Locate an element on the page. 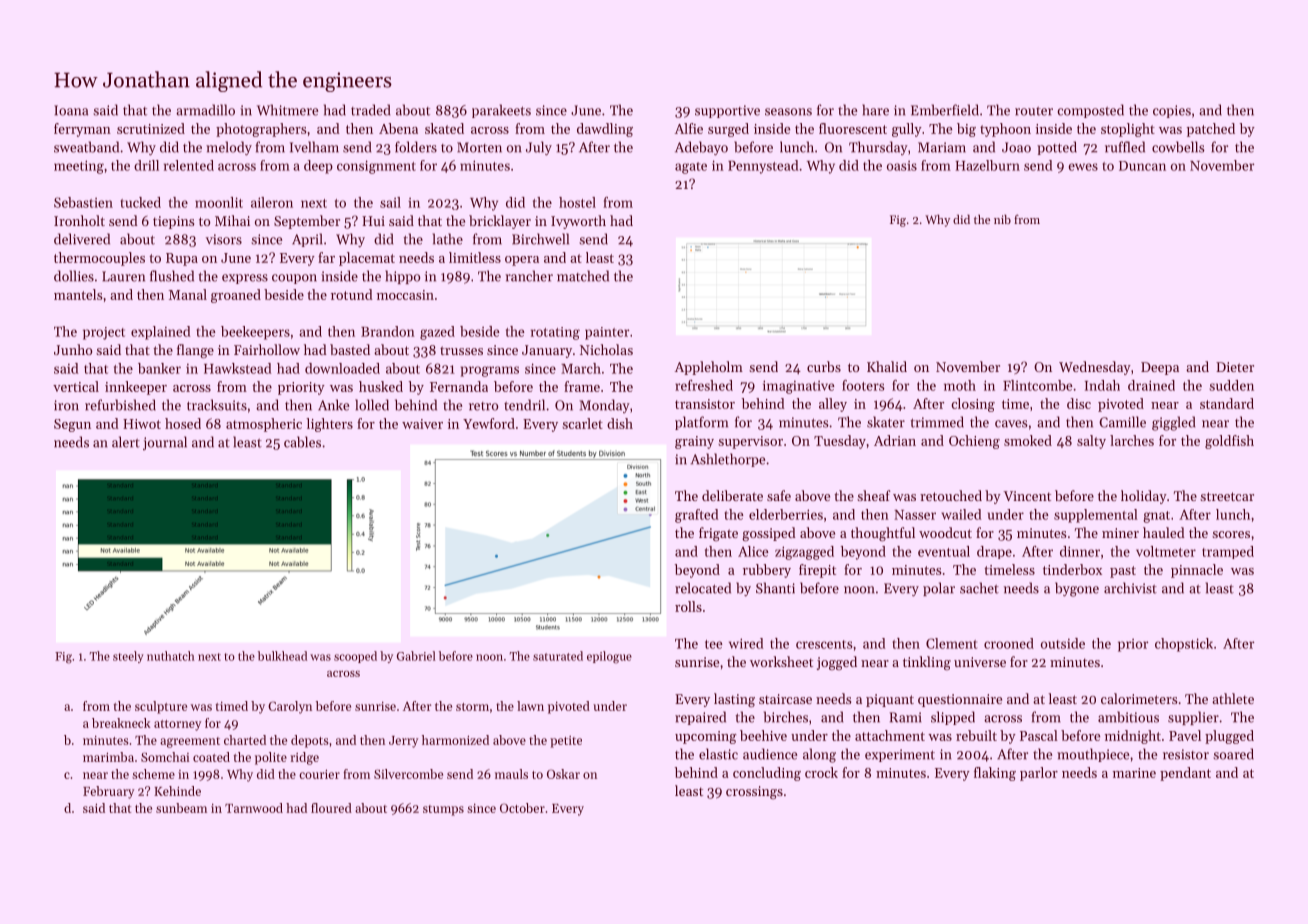 The height and width of the document is (924, 1308). cables is located at coordinates (302, 442).
